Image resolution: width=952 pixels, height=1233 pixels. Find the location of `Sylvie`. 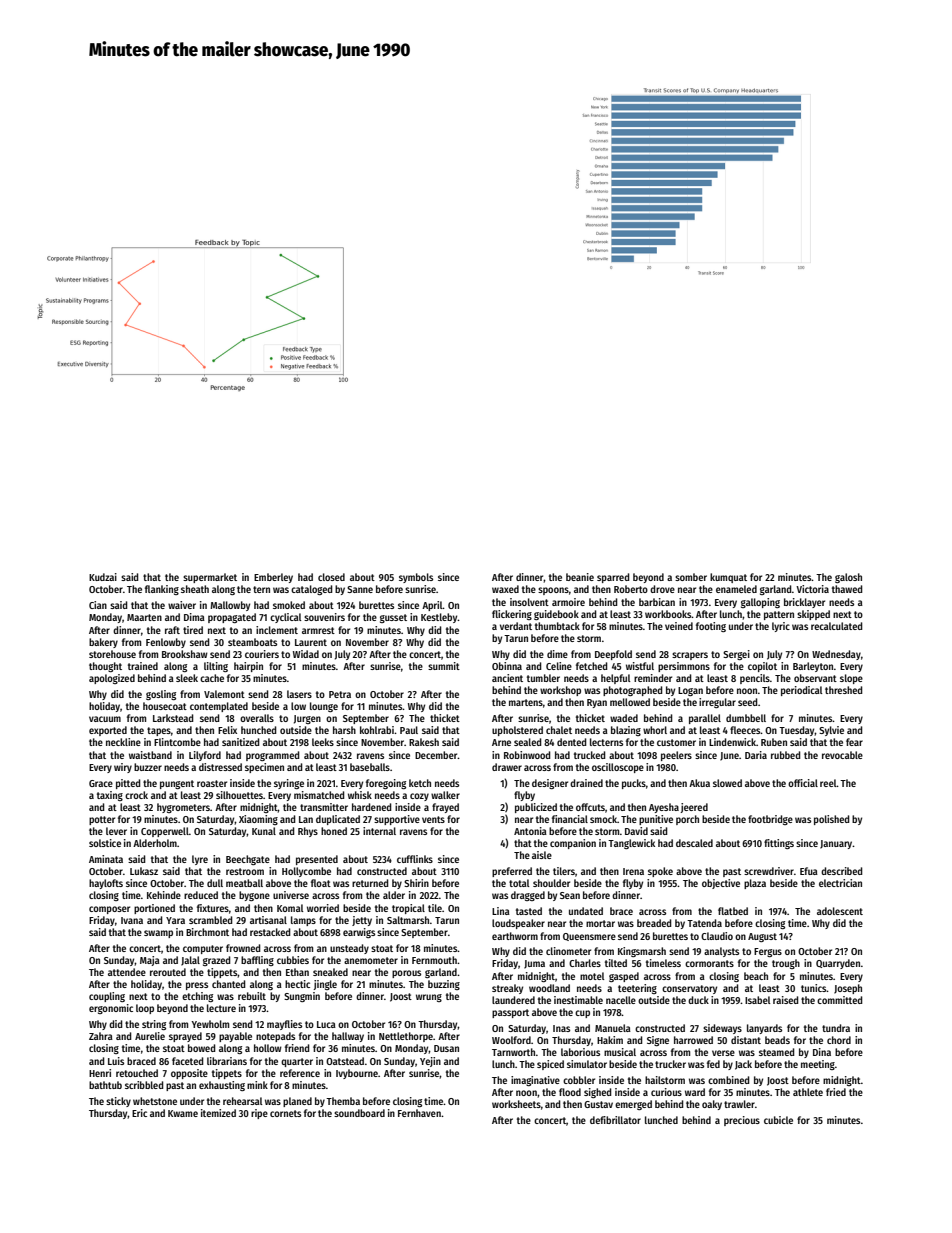

Sylvie is located at coordinates (831, 731).
